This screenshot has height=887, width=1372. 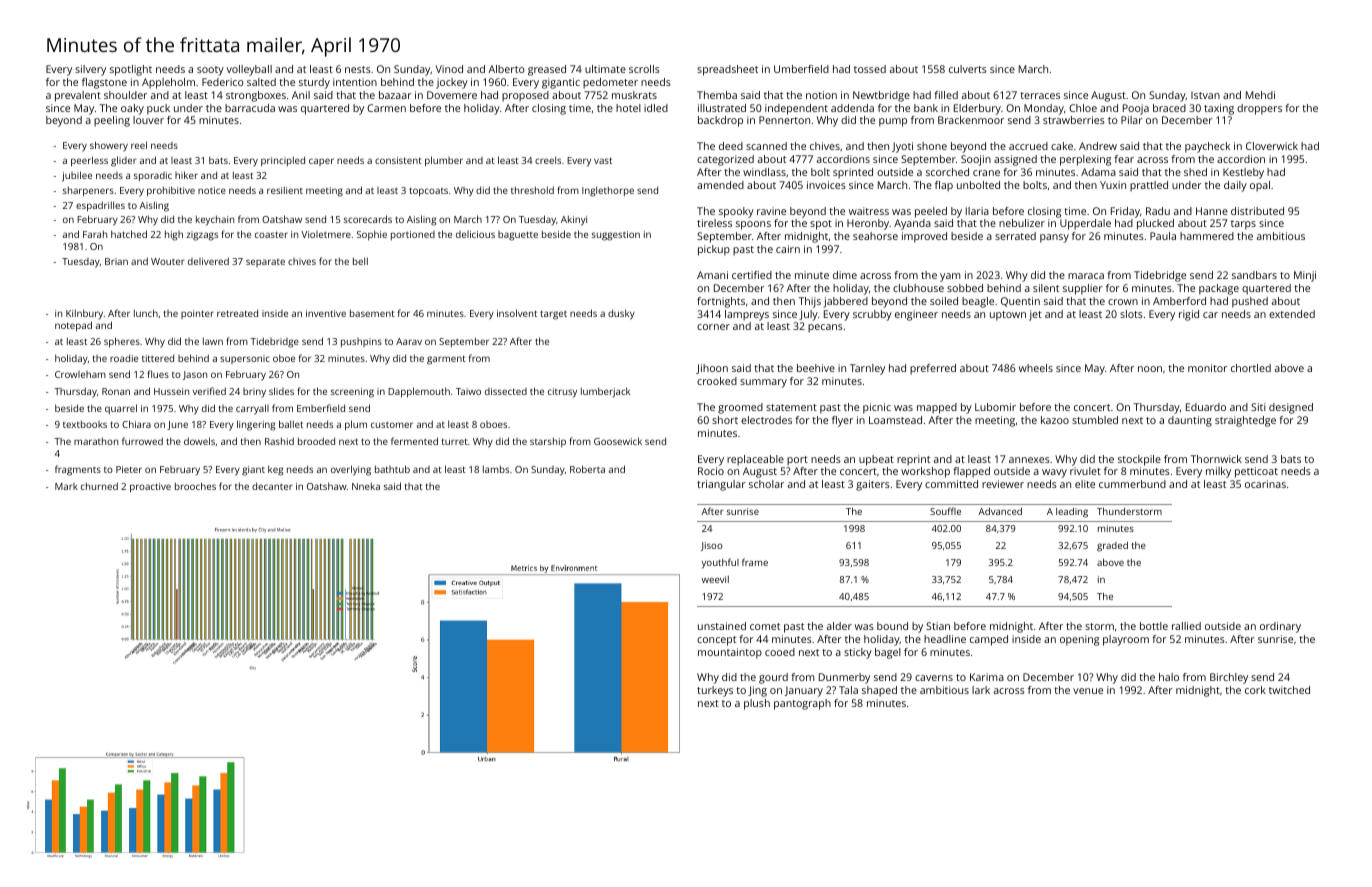 I want to click on turkeys, so click(x=715, y=691).
